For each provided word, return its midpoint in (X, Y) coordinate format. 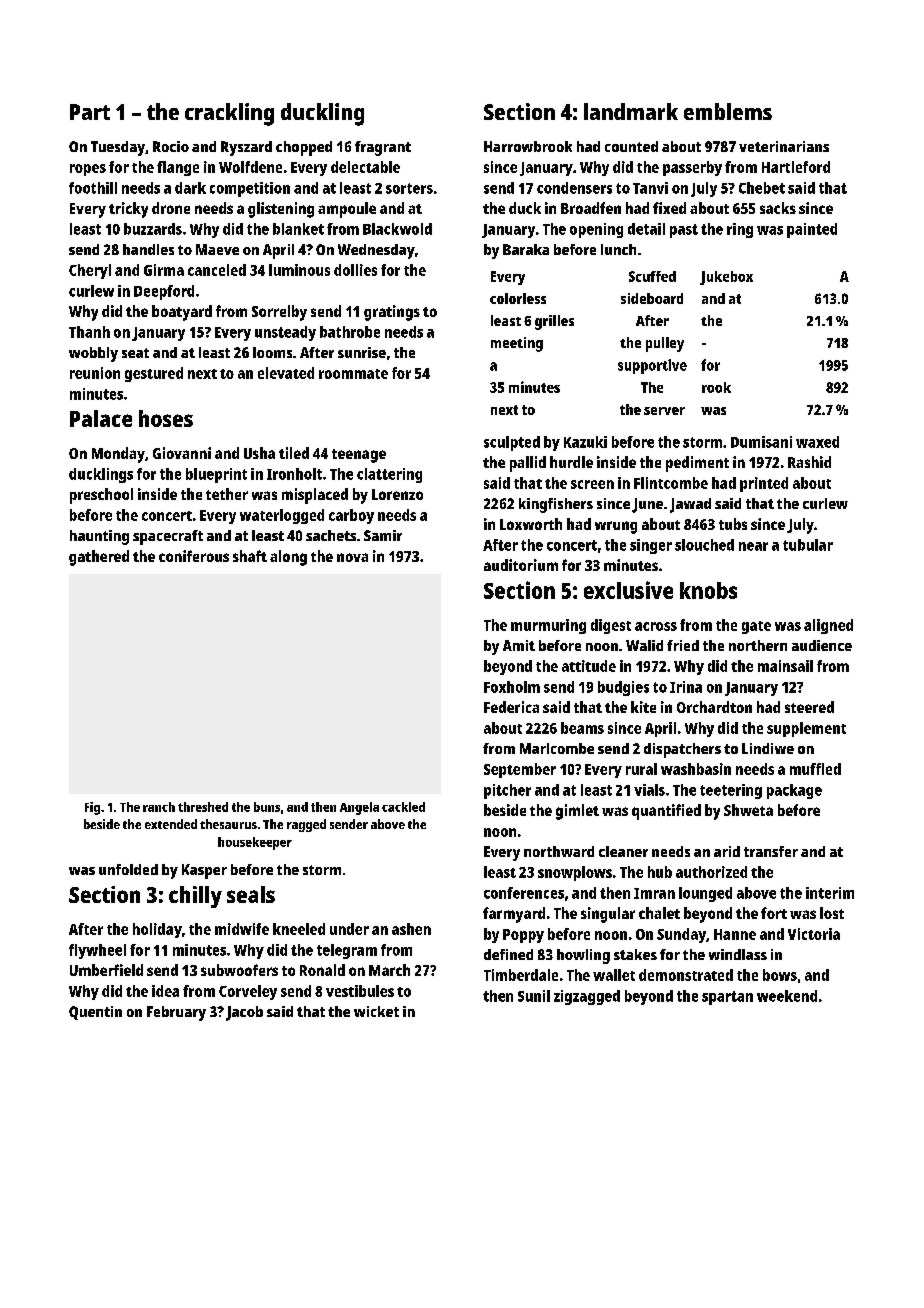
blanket (298, 229)
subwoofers (239, 970)
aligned (828, 626)
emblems (728, 111)
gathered (99, 558)
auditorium (521, 565)
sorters (409, 188)
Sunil (534, 996)
